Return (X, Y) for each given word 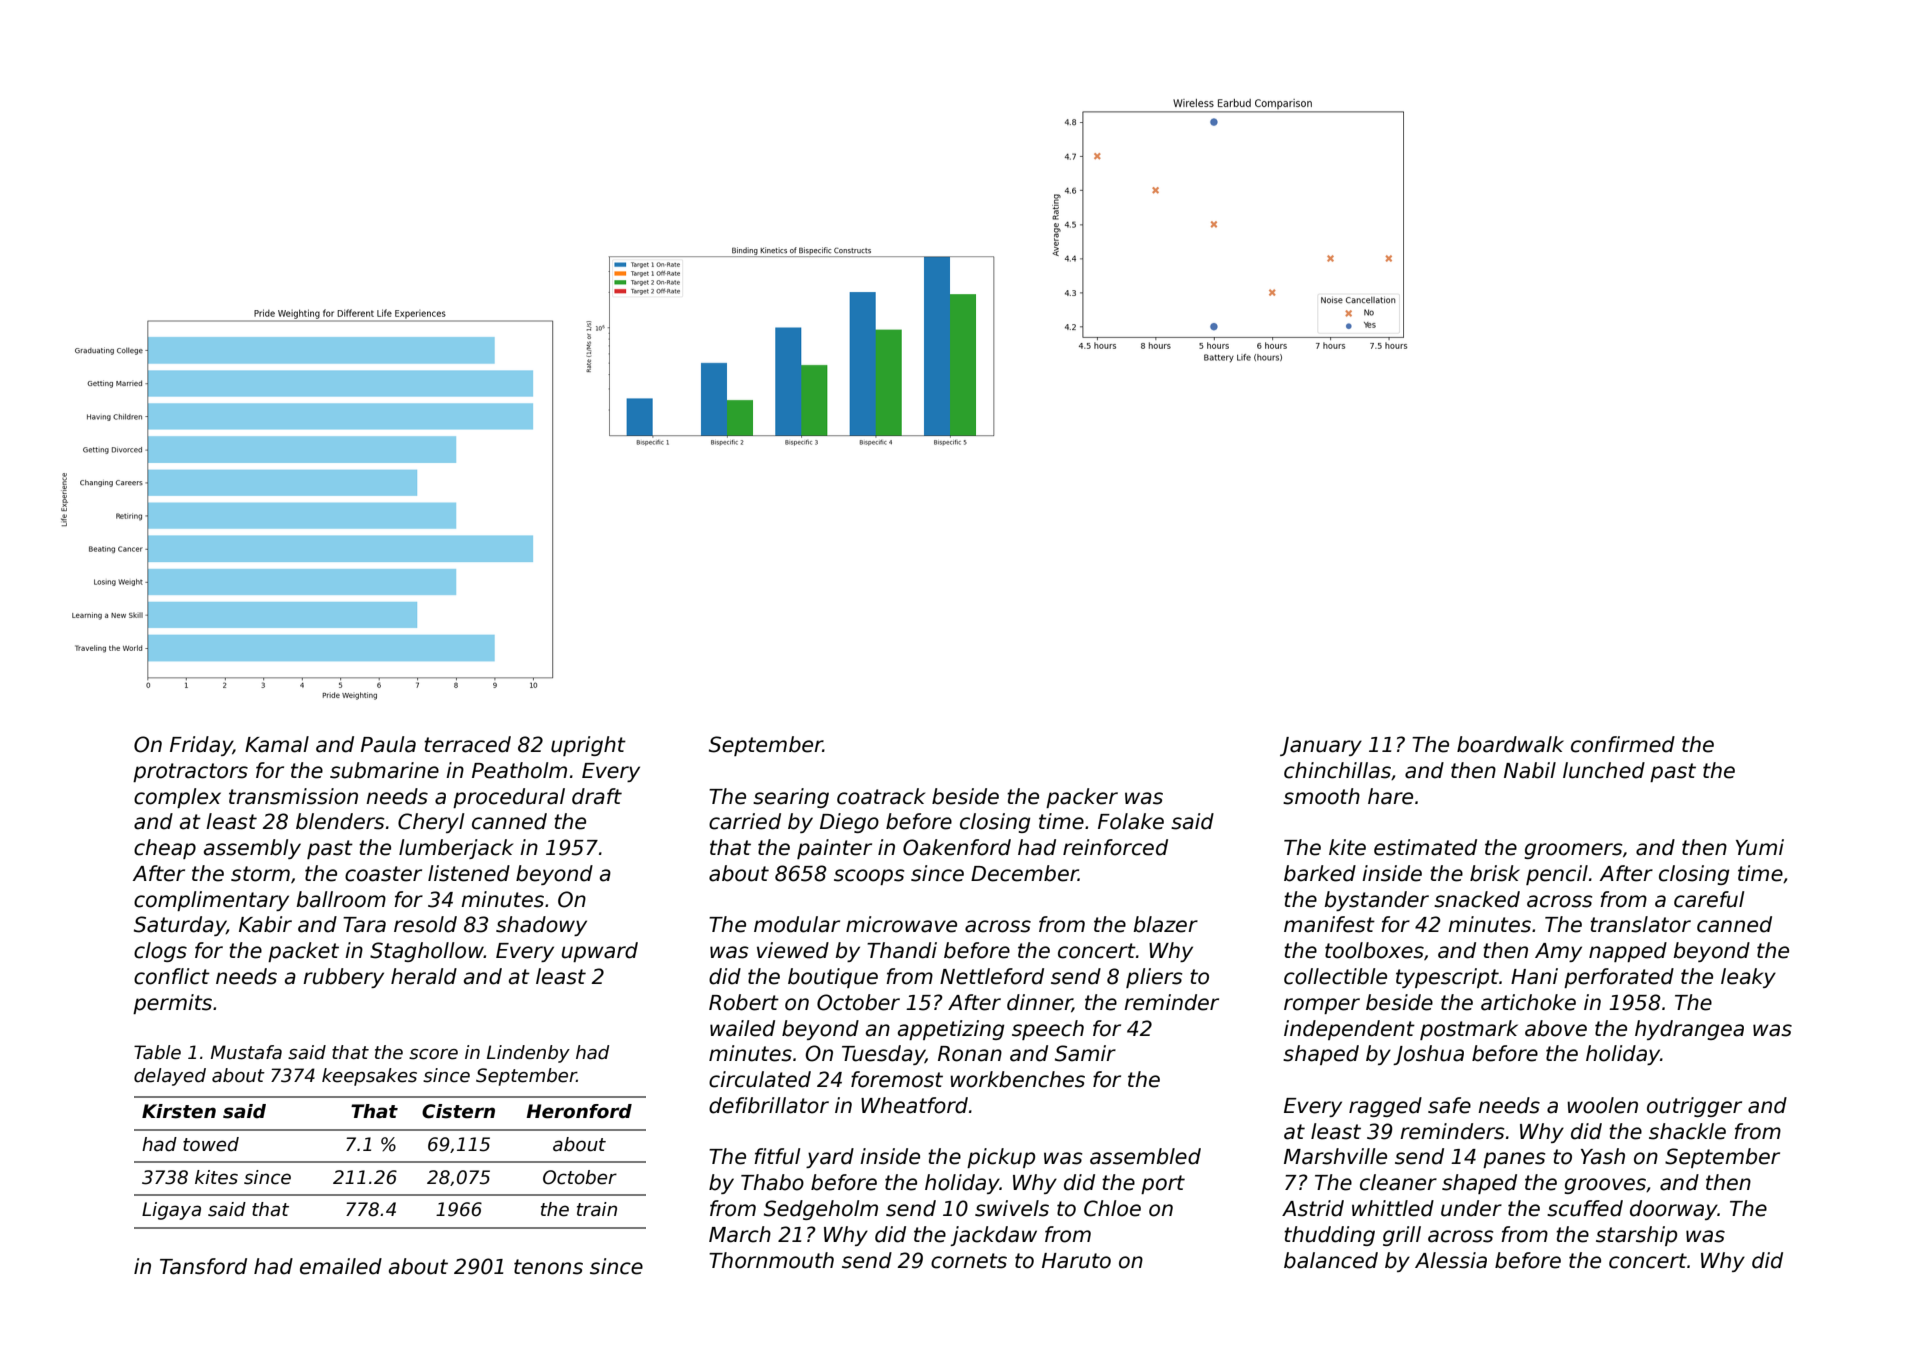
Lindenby (528, 1054)
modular (797, 924)
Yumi (1760, 847)
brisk (1495, 873)
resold (425, 924)
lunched (1604, 770)
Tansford (203, 1266)
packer (1082, 798)
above (1556, 1028)
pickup (1001, 1158)
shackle (1687, 1131)
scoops (869, 877)
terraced (467, 744)
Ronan (970, 1054)
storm (260, 874)
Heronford (579, 1111)
